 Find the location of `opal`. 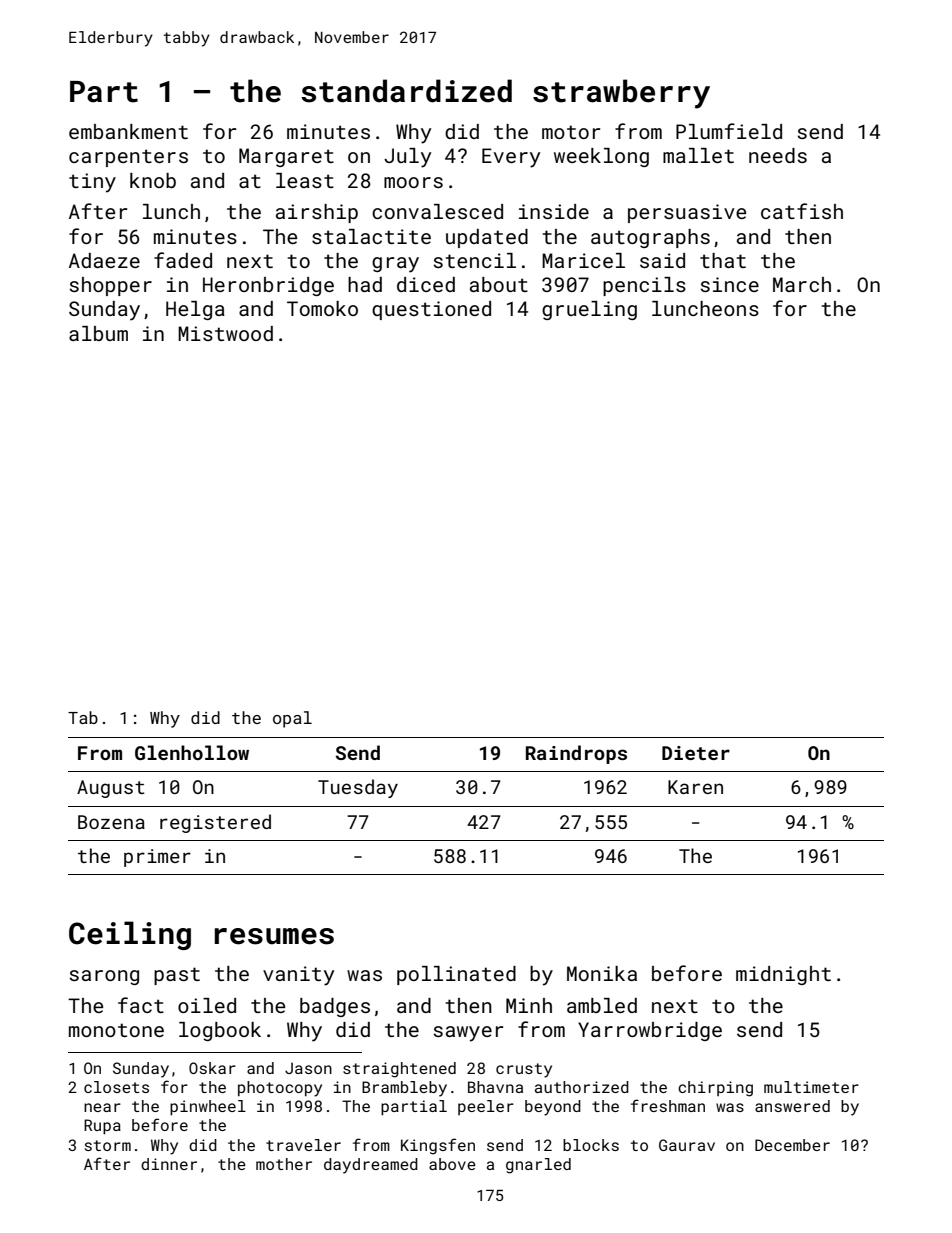

opal is located at coordinates (292, 719).
